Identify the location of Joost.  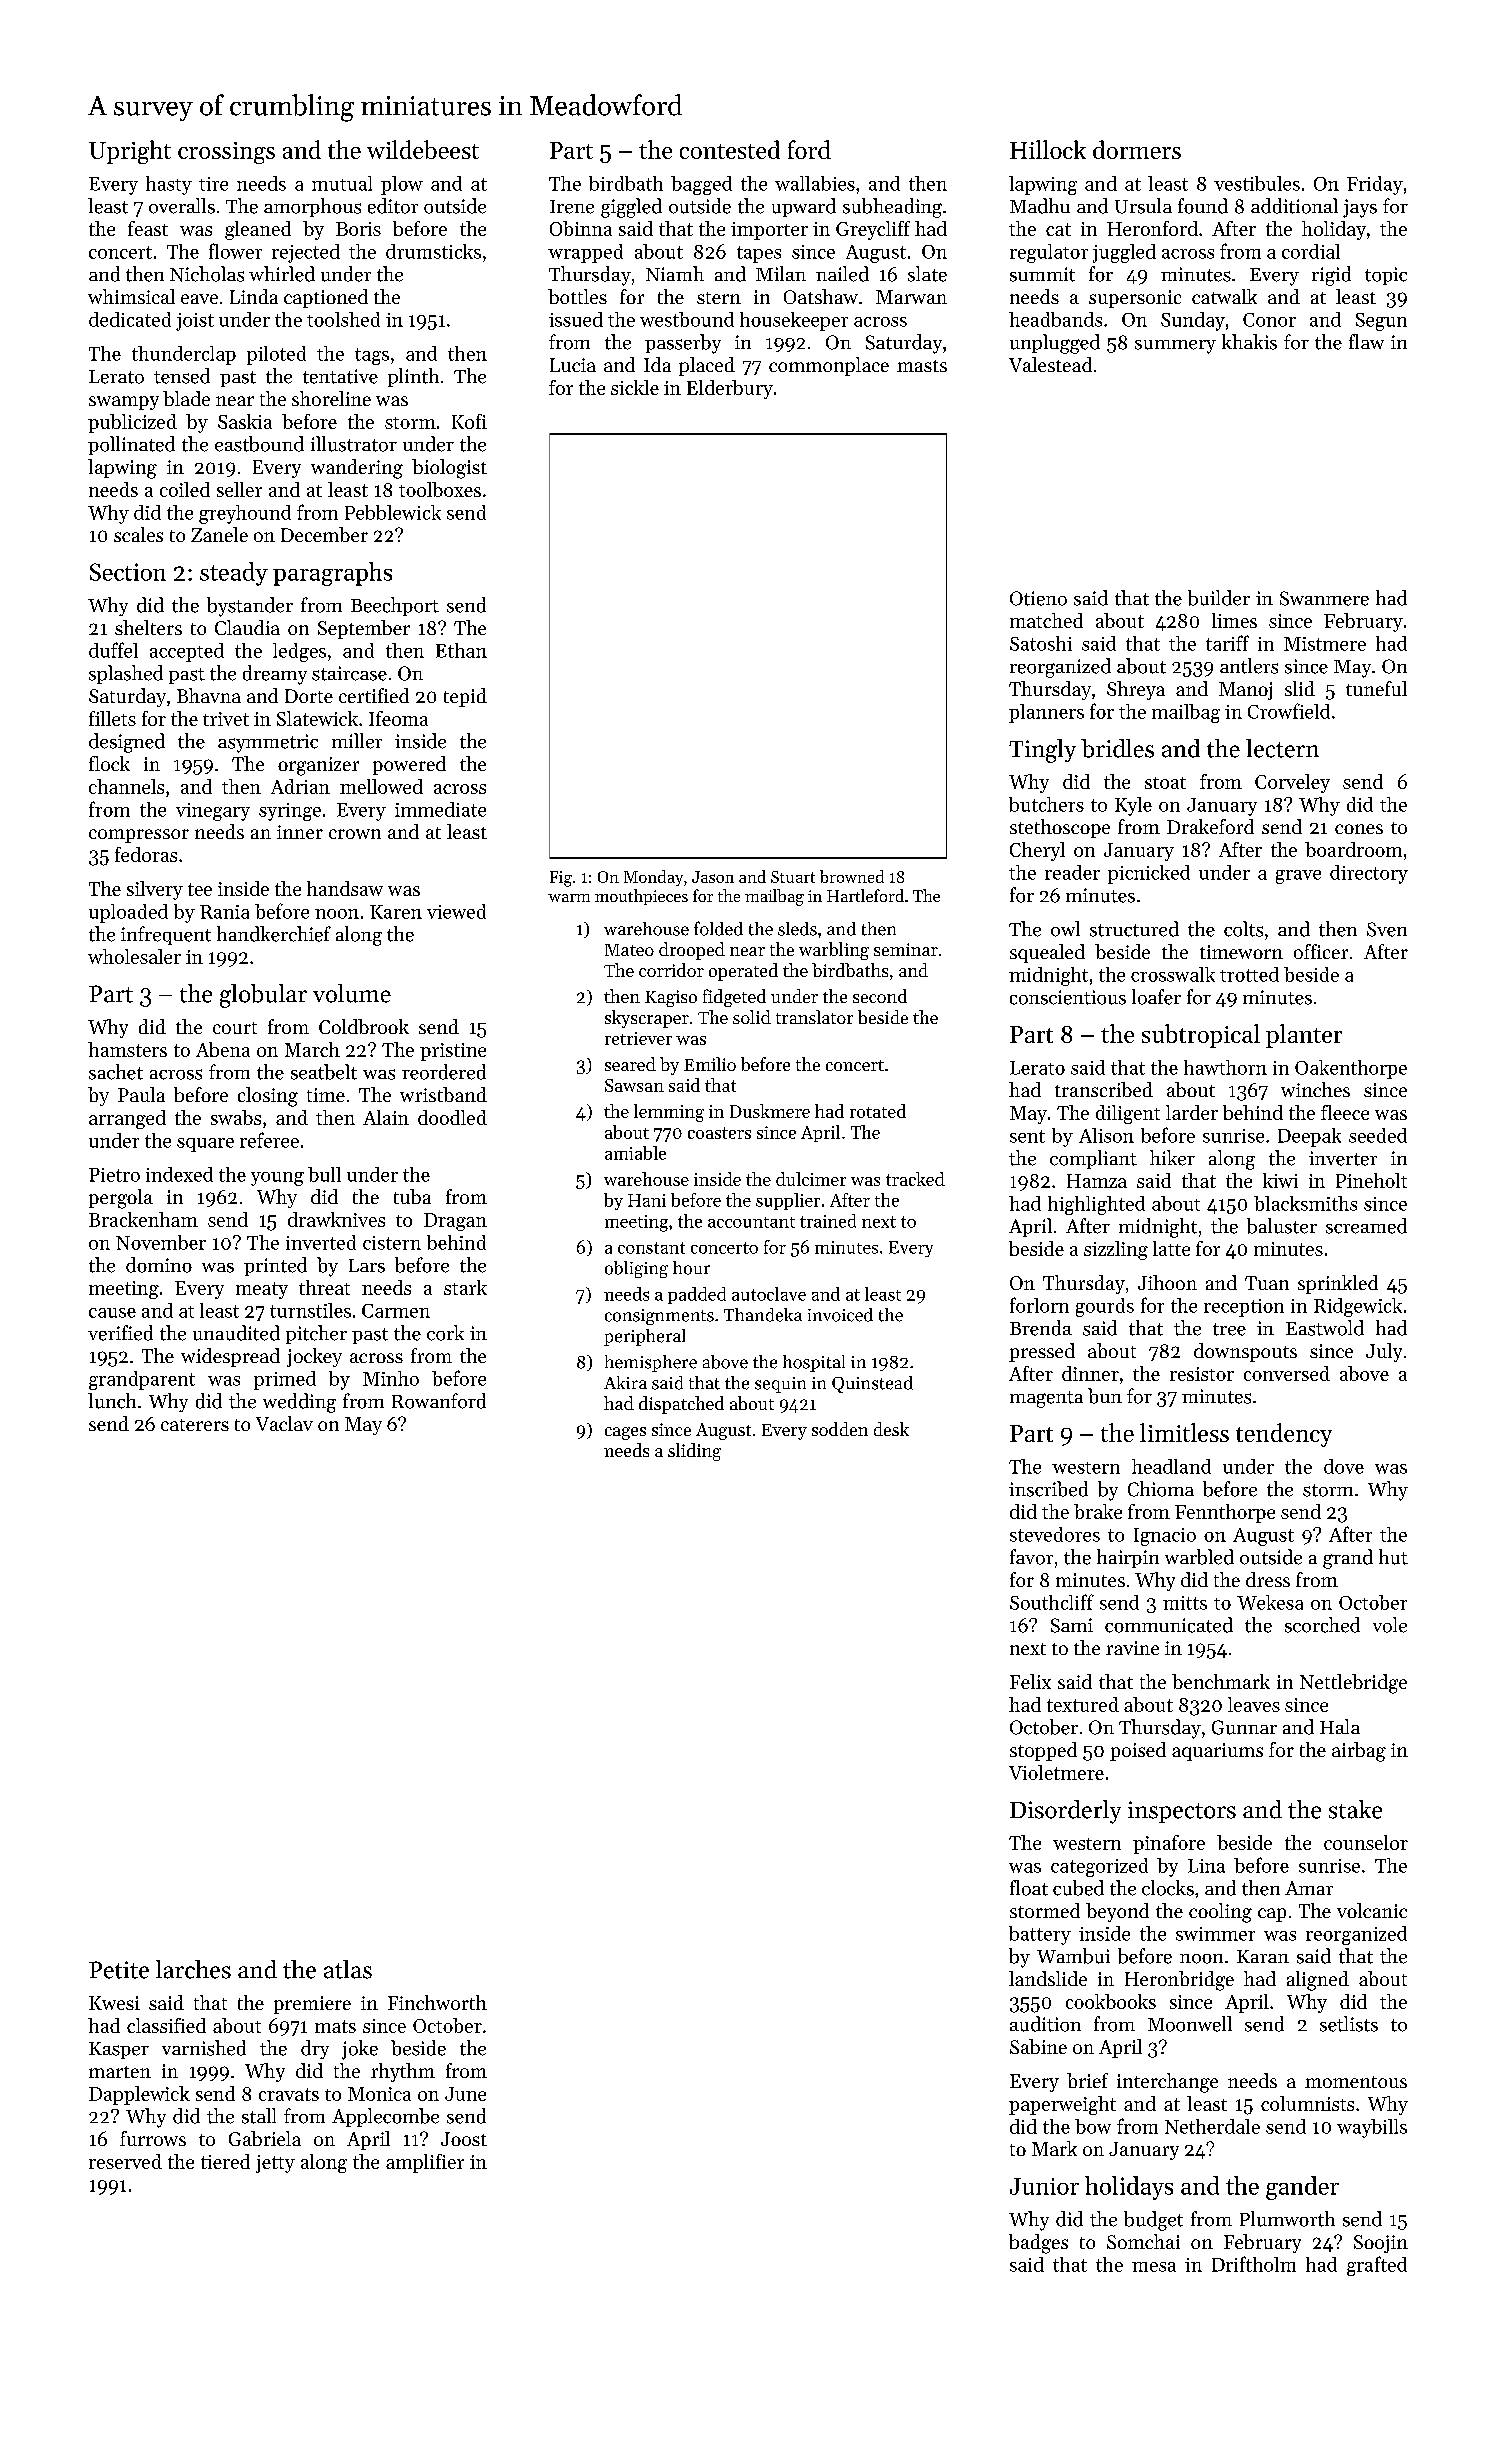
(464, 2139).
